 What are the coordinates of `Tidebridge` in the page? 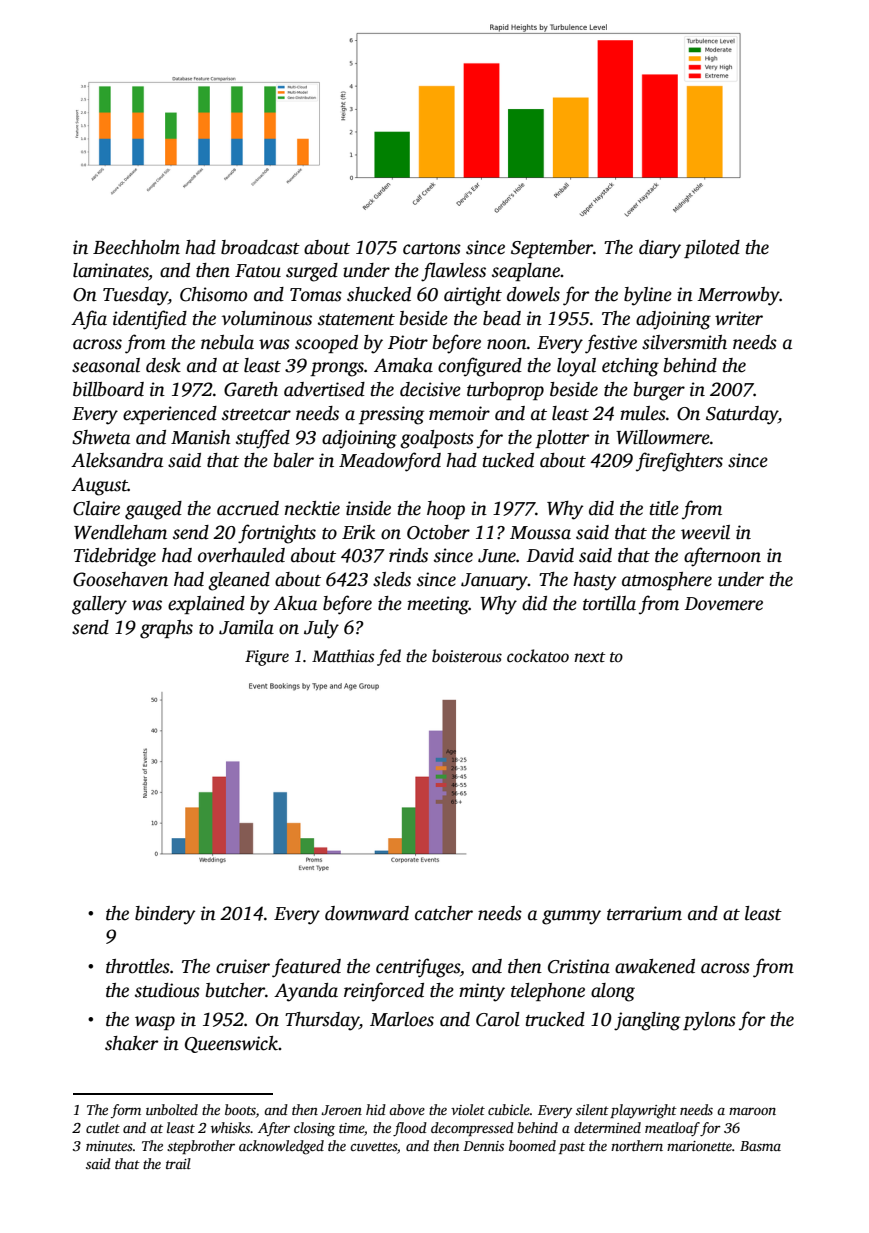 It's located at (115, 557).
